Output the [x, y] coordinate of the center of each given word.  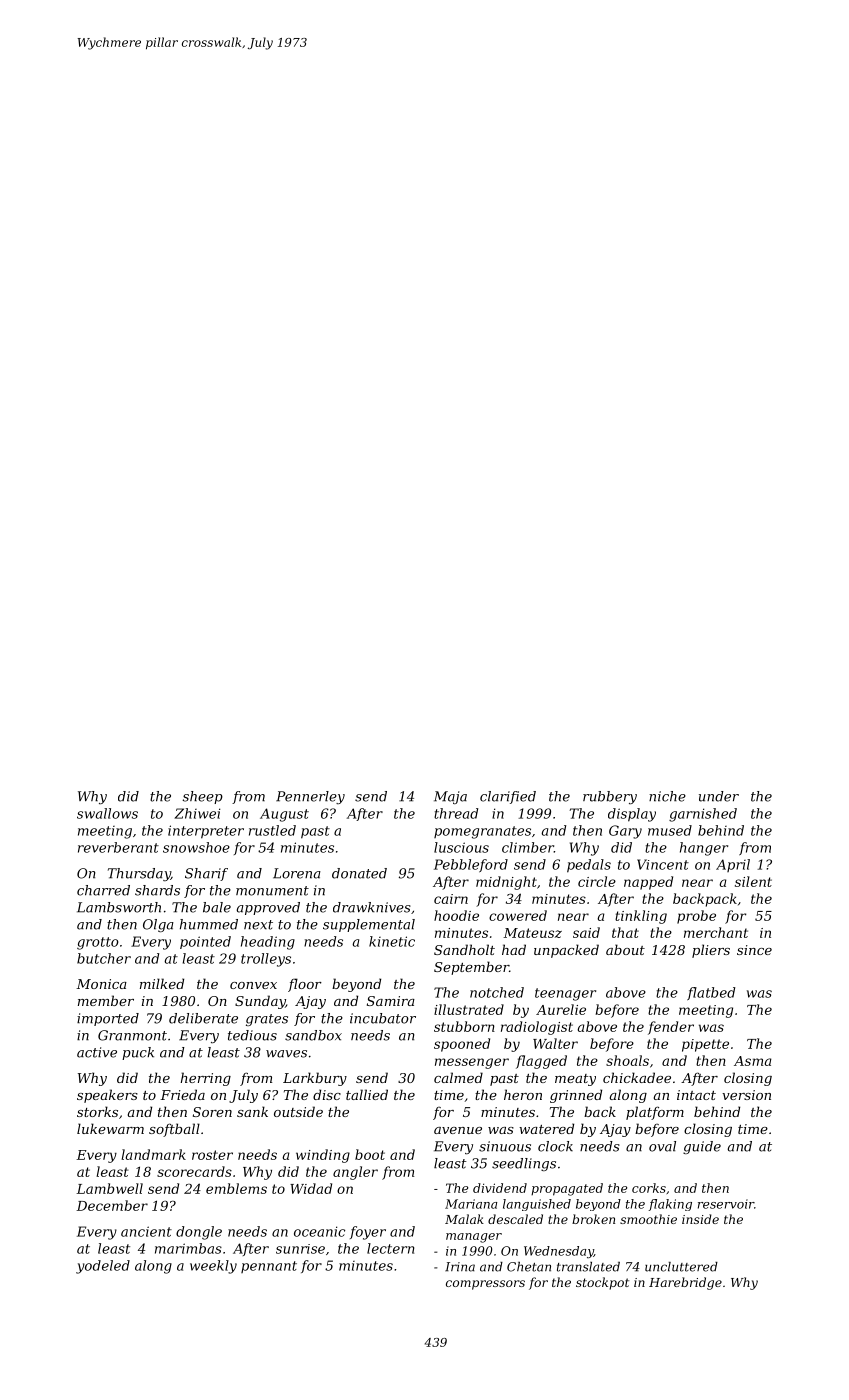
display [632, 815]
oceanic [319, 1231]
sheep [203, 797]
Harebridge [685, 1283]
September [471, 968]
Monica [101, 984]
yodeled [103, 1267]
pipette [705, 1045]
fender [671, 1028]
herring [206, 1079]
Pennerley [310, 797]
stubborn [464, 1026]
